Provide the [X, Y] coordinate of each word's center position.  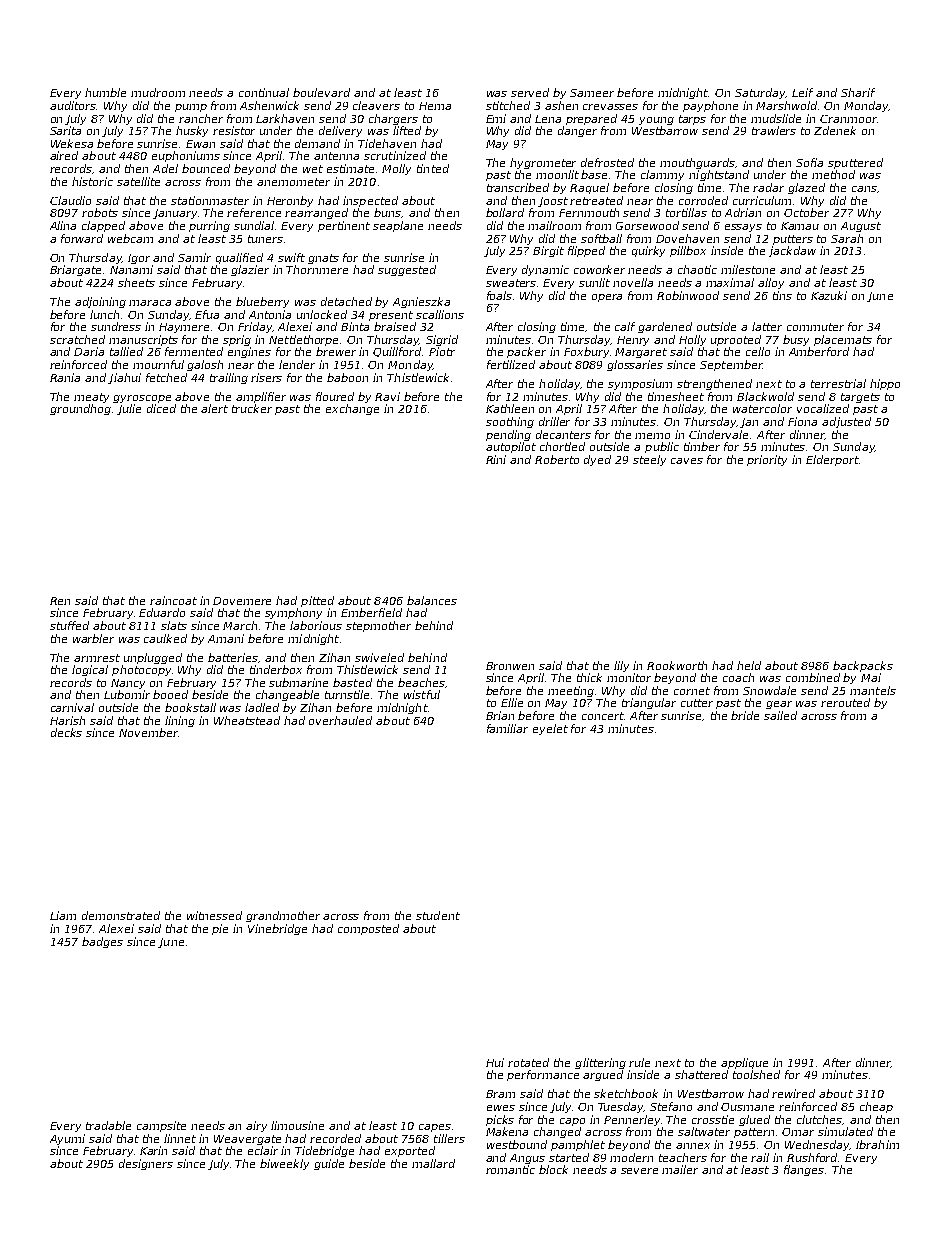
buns [388, 213]
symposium [640, 384]
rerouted [845, 702]
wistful [422, 694]
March [240, 625]
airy [256, 1126]
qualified [239, 258]
